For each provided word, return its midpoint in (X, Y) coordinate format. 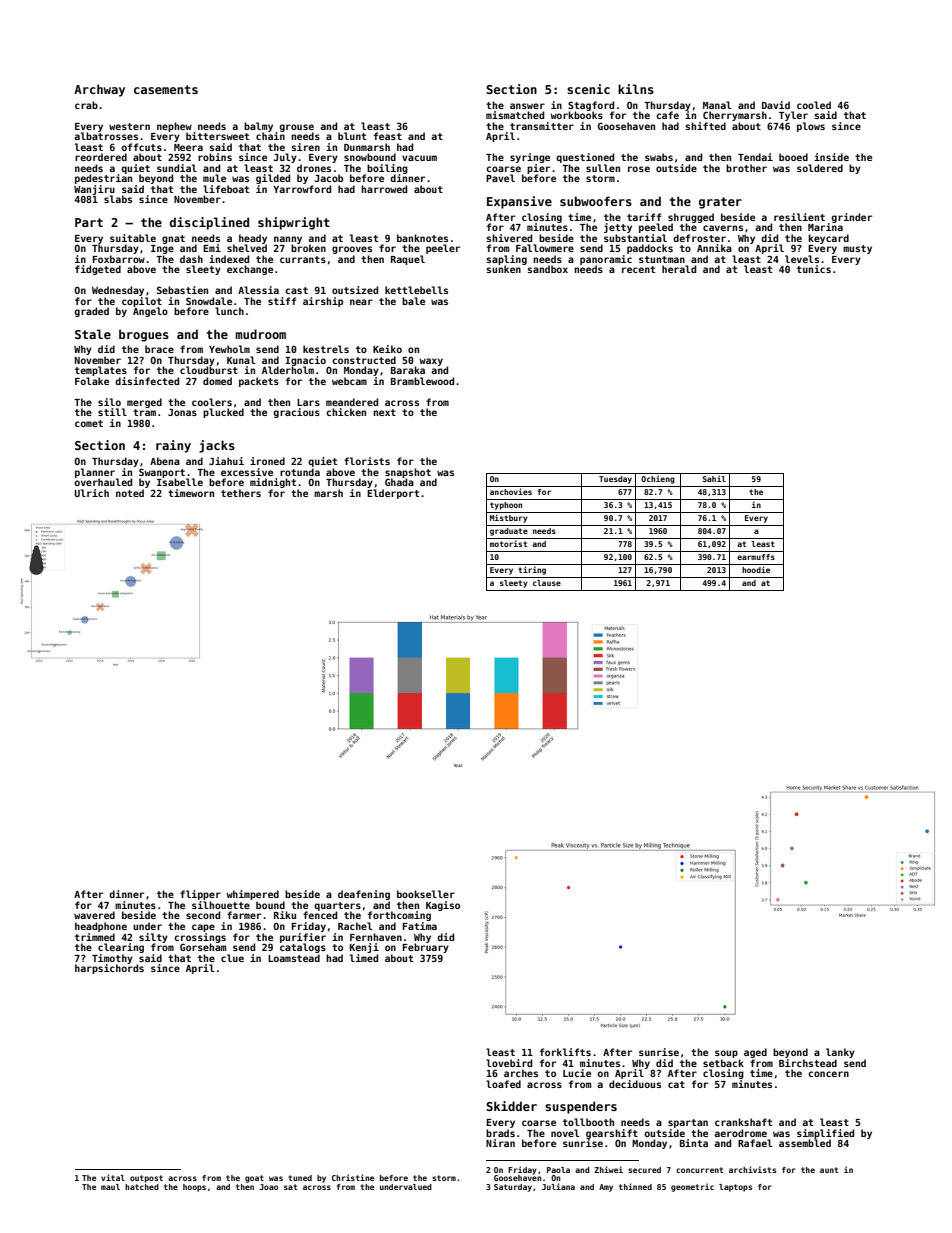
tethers (241, 493)
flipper (200, 895)
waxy (431, 362)
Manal (717, 105)
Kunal (241, 360)
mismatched (515, 115)
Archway (99, 90)
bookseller (426, 894)
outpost (146, 1179)
